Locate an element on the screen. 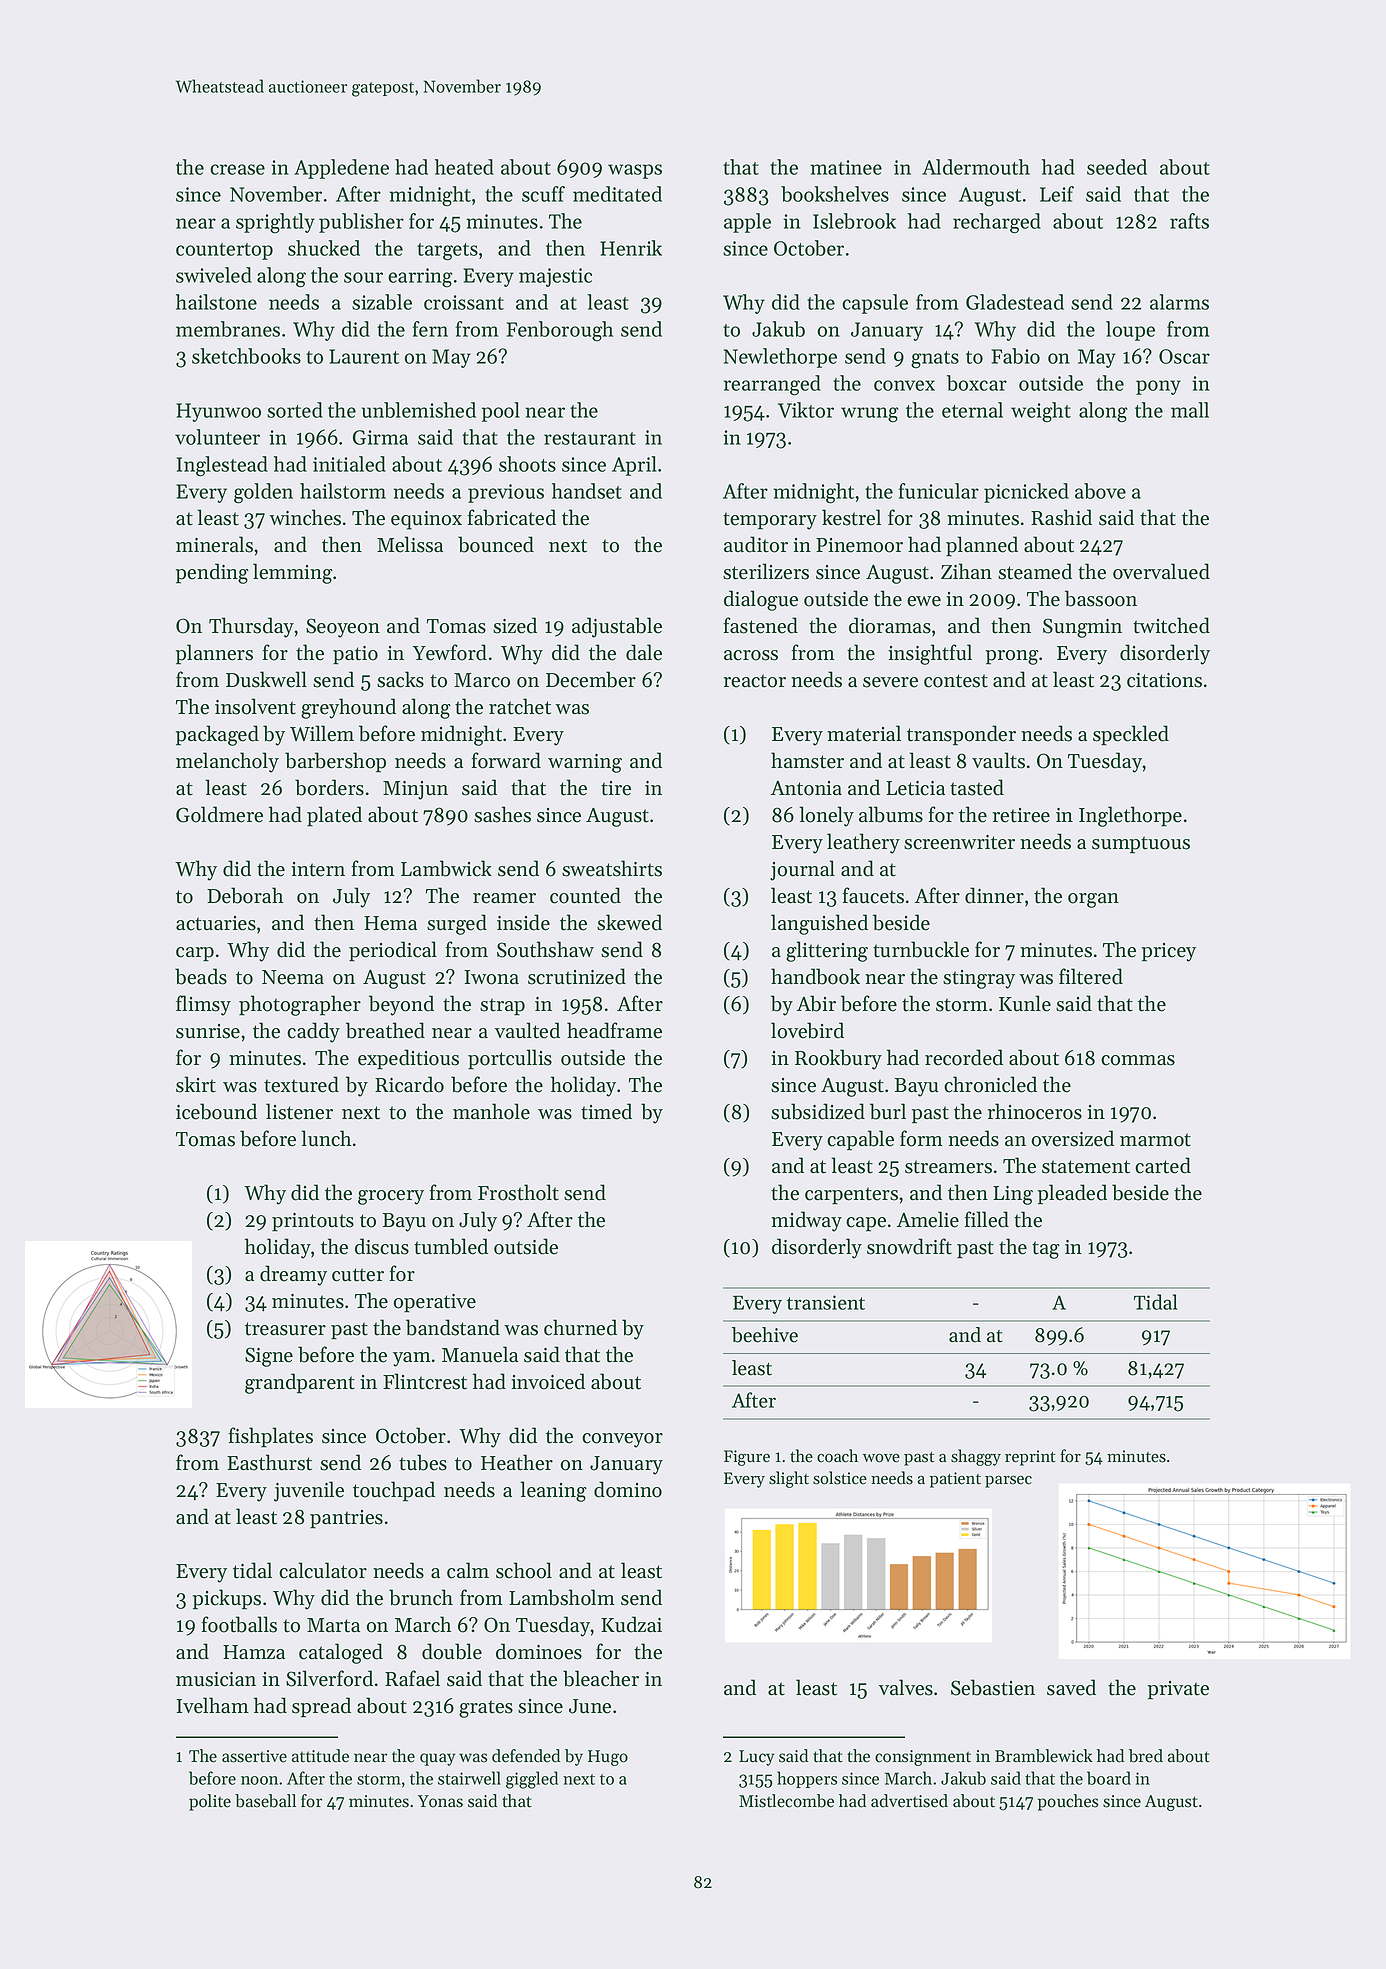 This screenshot has width=1386, height=1969. headframe is located at coordinates (614, 1030).
